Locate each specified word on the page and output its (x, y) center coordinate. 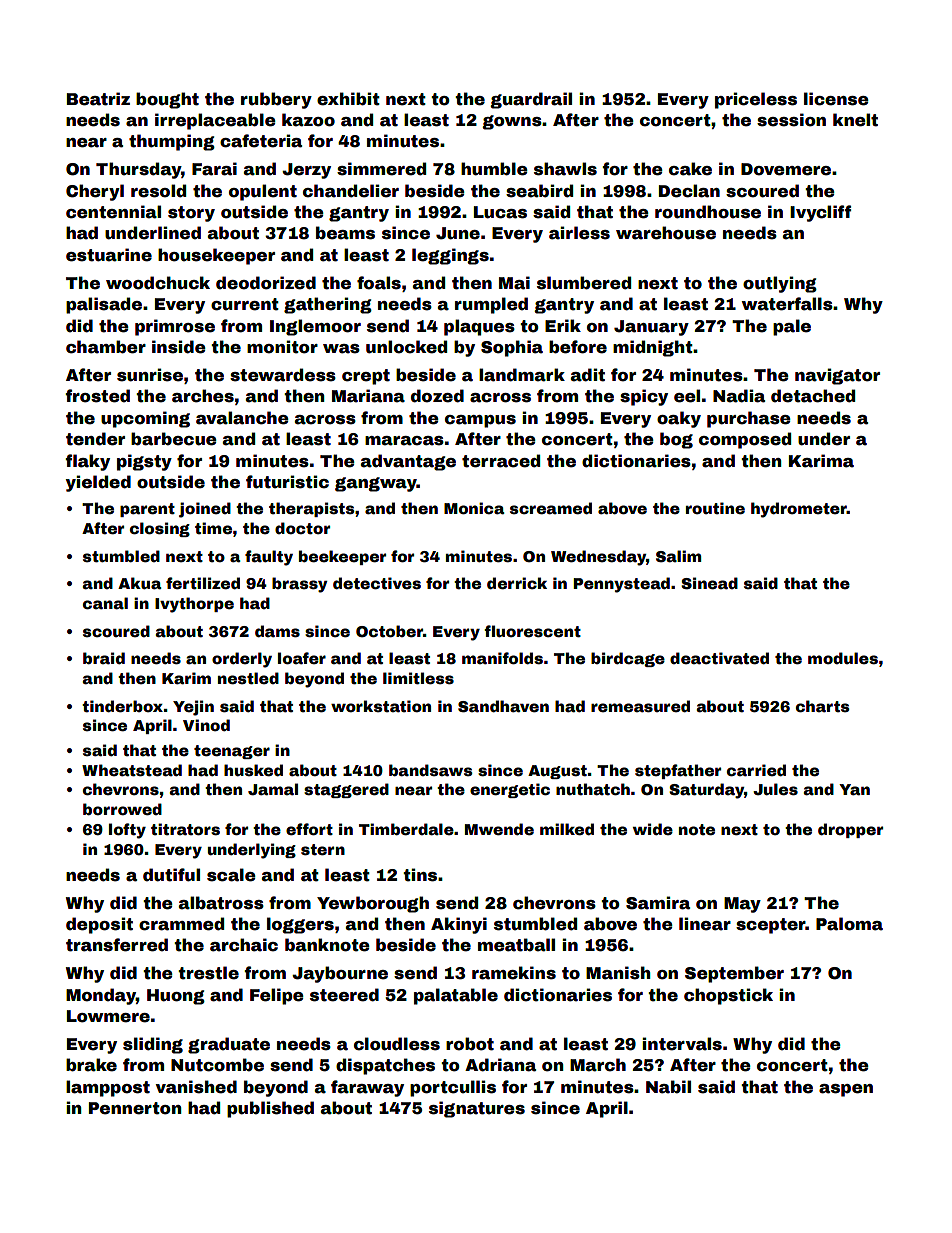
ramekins (514, 973)
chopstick (728, 996)
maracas (404, 441)
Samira (658, 903)
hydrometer (799, 510)
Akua (140, 583)
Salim (678, 556)
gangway (376, 484)
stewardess (283, 375)
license (836, 99)
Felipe (277, 996)
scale (231, 875)
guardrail (531, 100)
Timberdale (406, 829)
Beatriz (98, 99)
